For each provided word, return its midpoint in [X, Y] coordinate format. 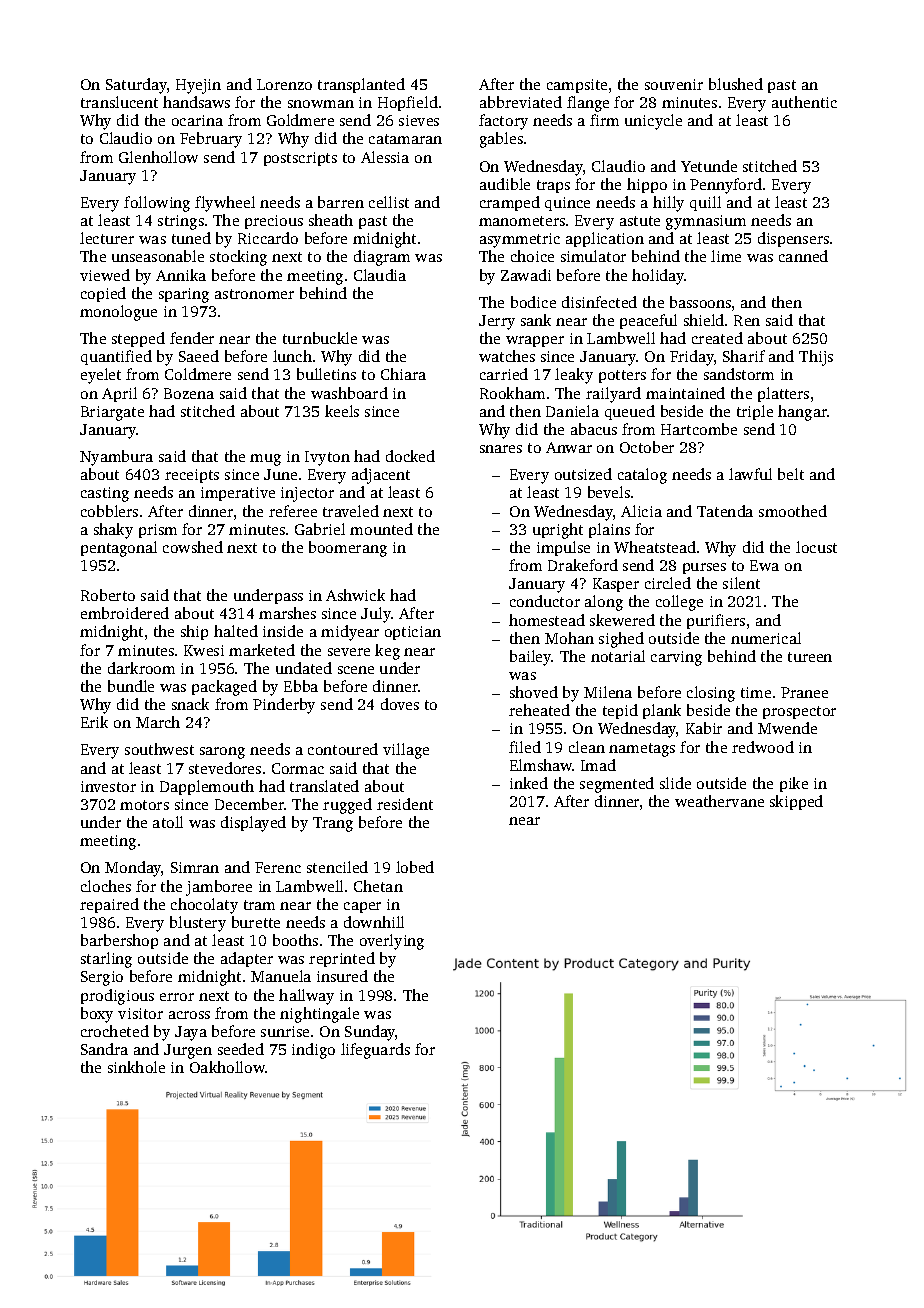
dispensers [793, 239]
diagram [382, 258]
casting [105, 494]
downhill [374, 922]
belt [791, 474]
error [177, 997]
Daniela [572, 411]
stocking [238, 258]
